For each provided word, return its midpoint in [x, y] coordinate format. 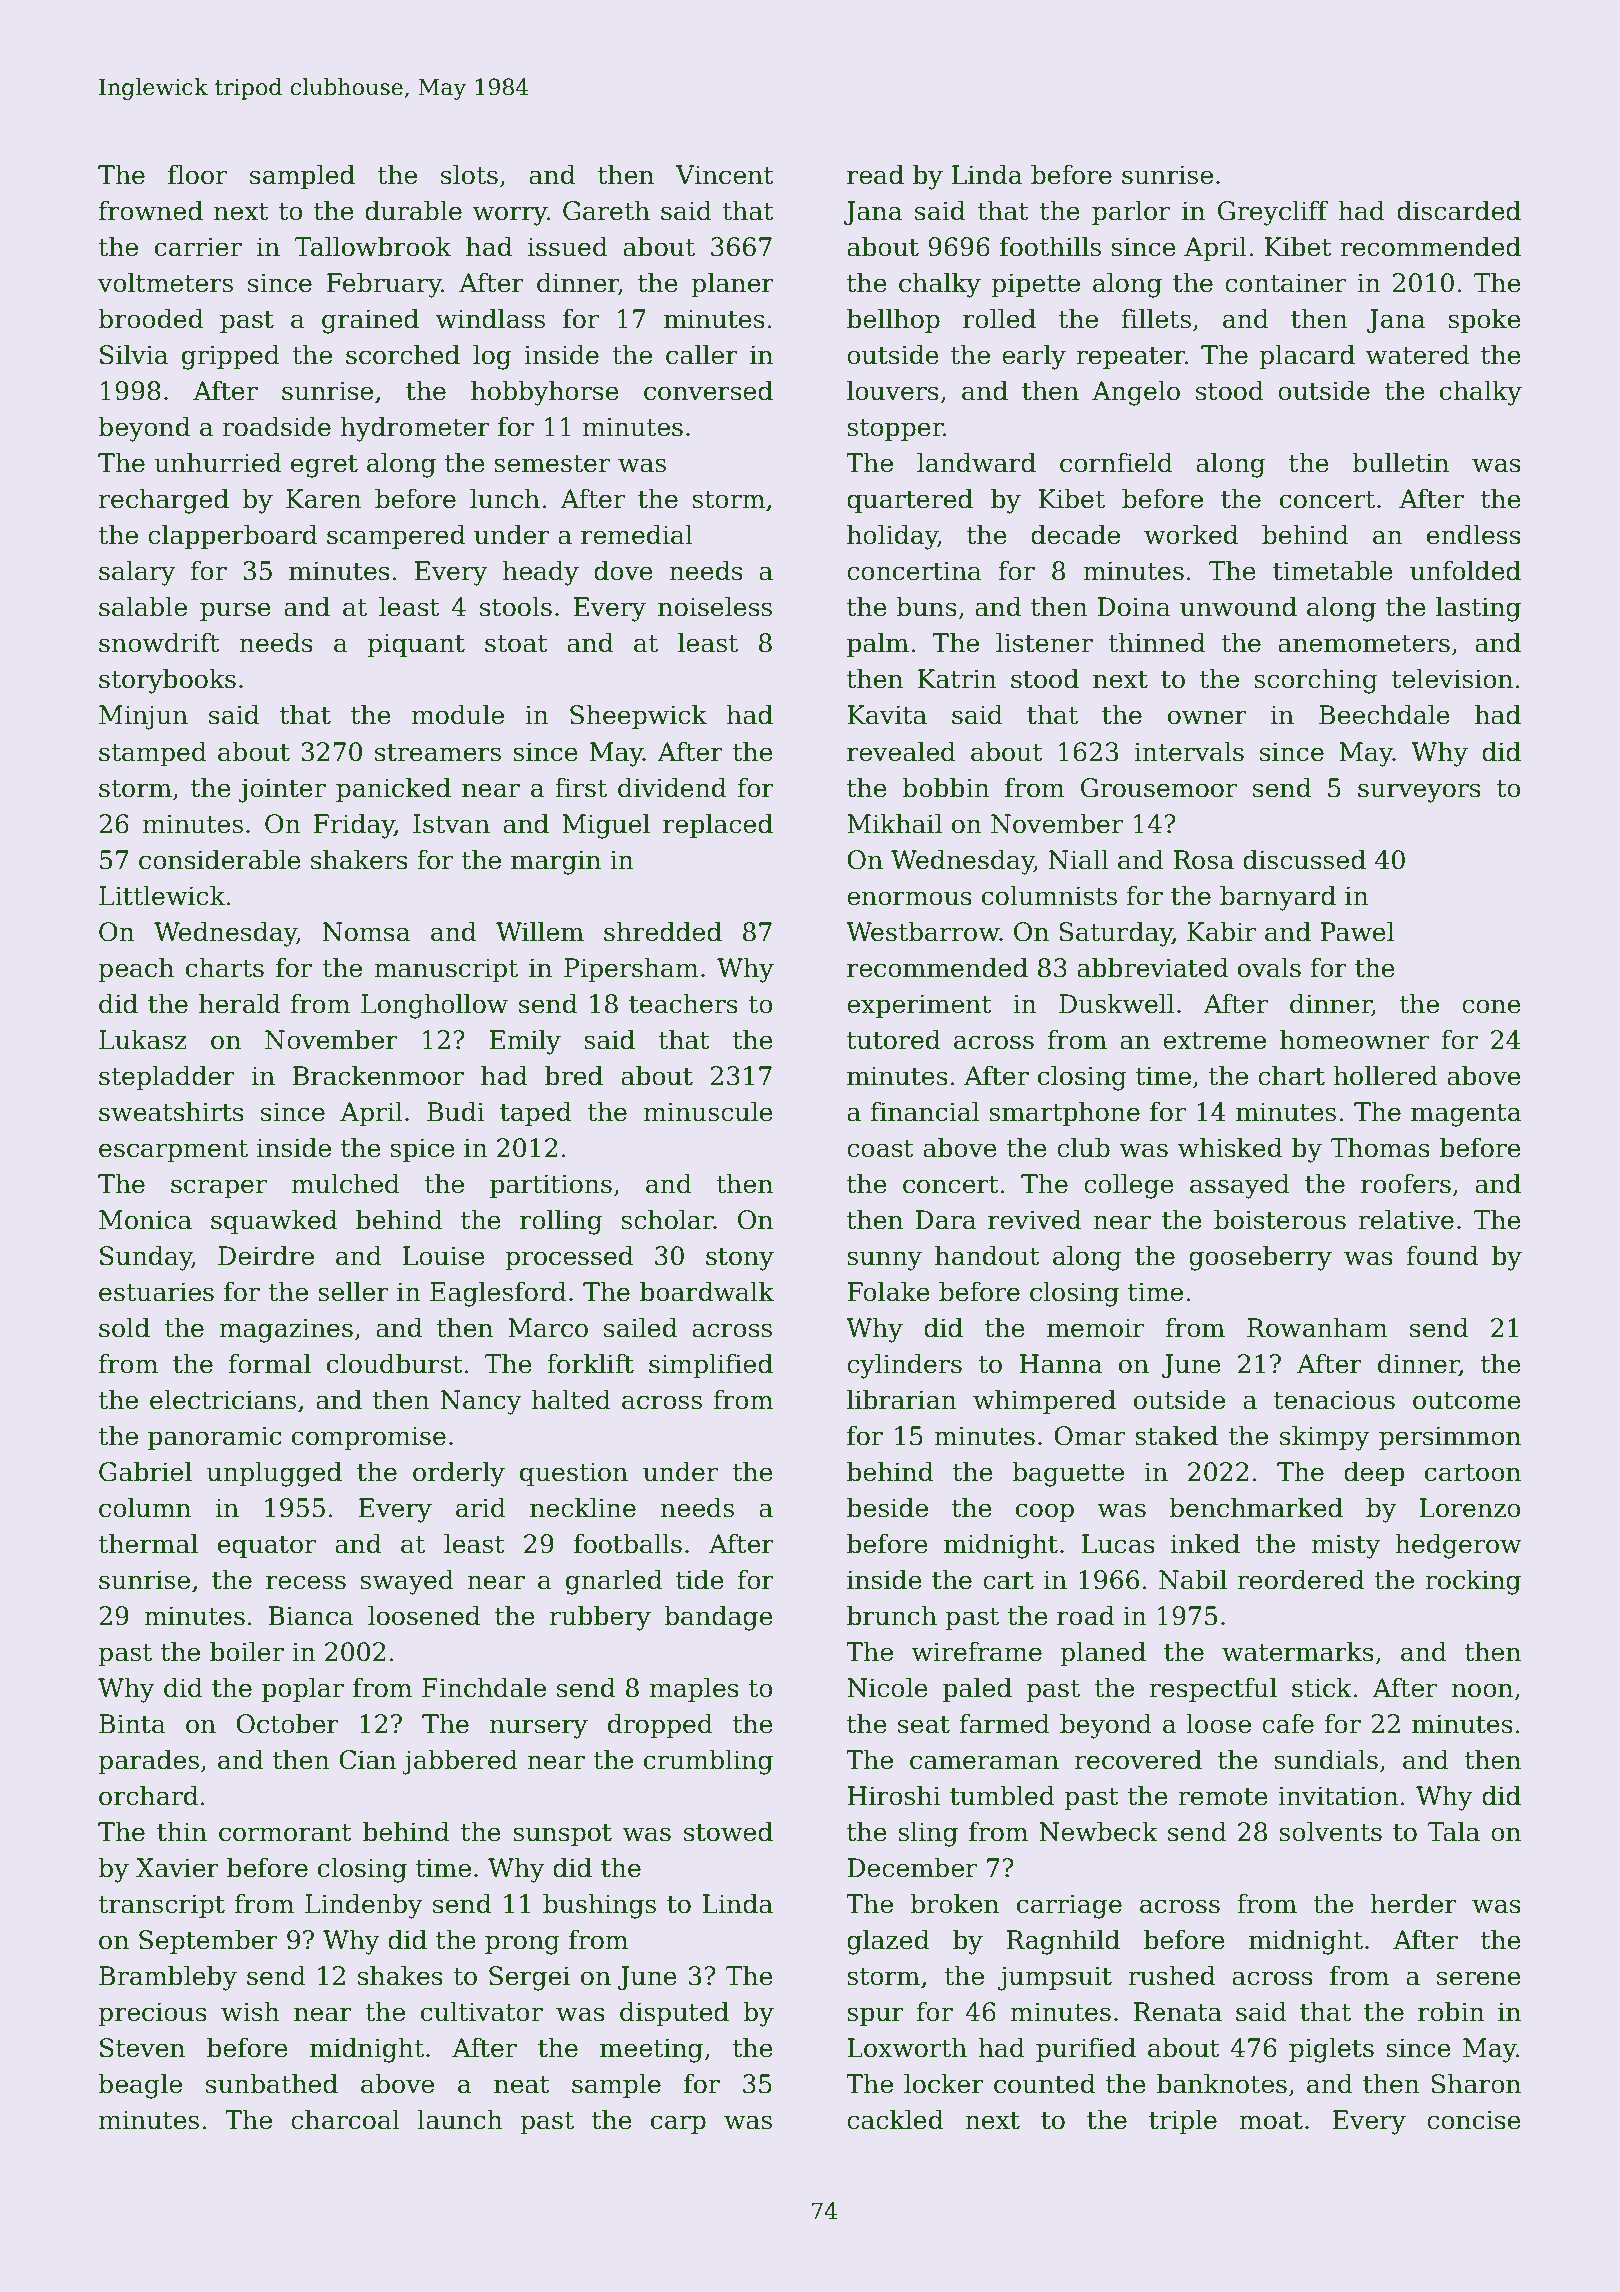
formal [270, 1363]
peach [136, 969]
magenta [1466, 1115]
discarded [1459, 210]
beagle [140, 2086]
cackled [895, 2119]
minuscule [708, 1111]
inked [1205, 1543]
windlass [490, 318]
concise [1474, 2120]
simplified [711, 1365]
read [875, 174]
